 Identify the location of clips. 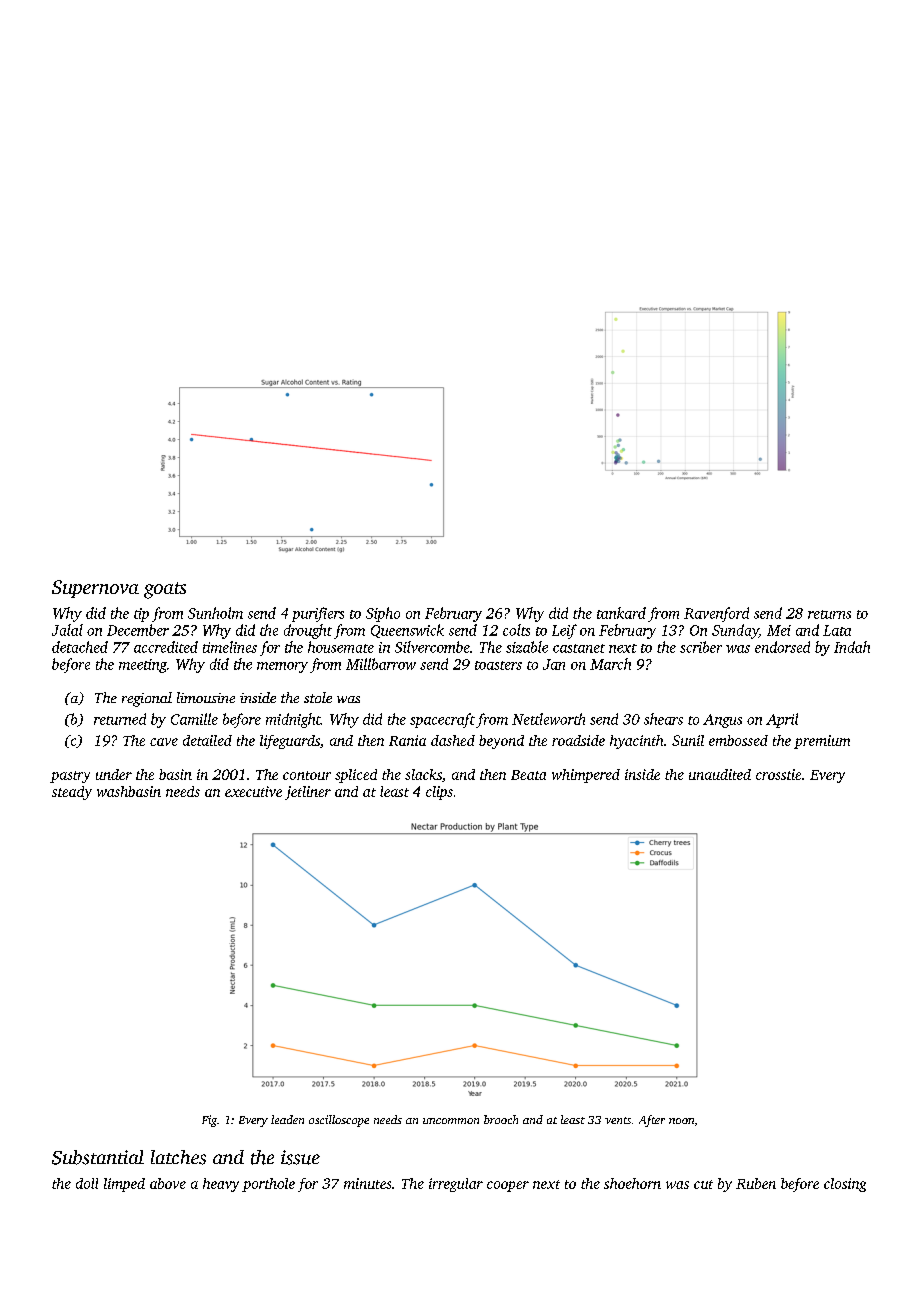
(439, 793).
